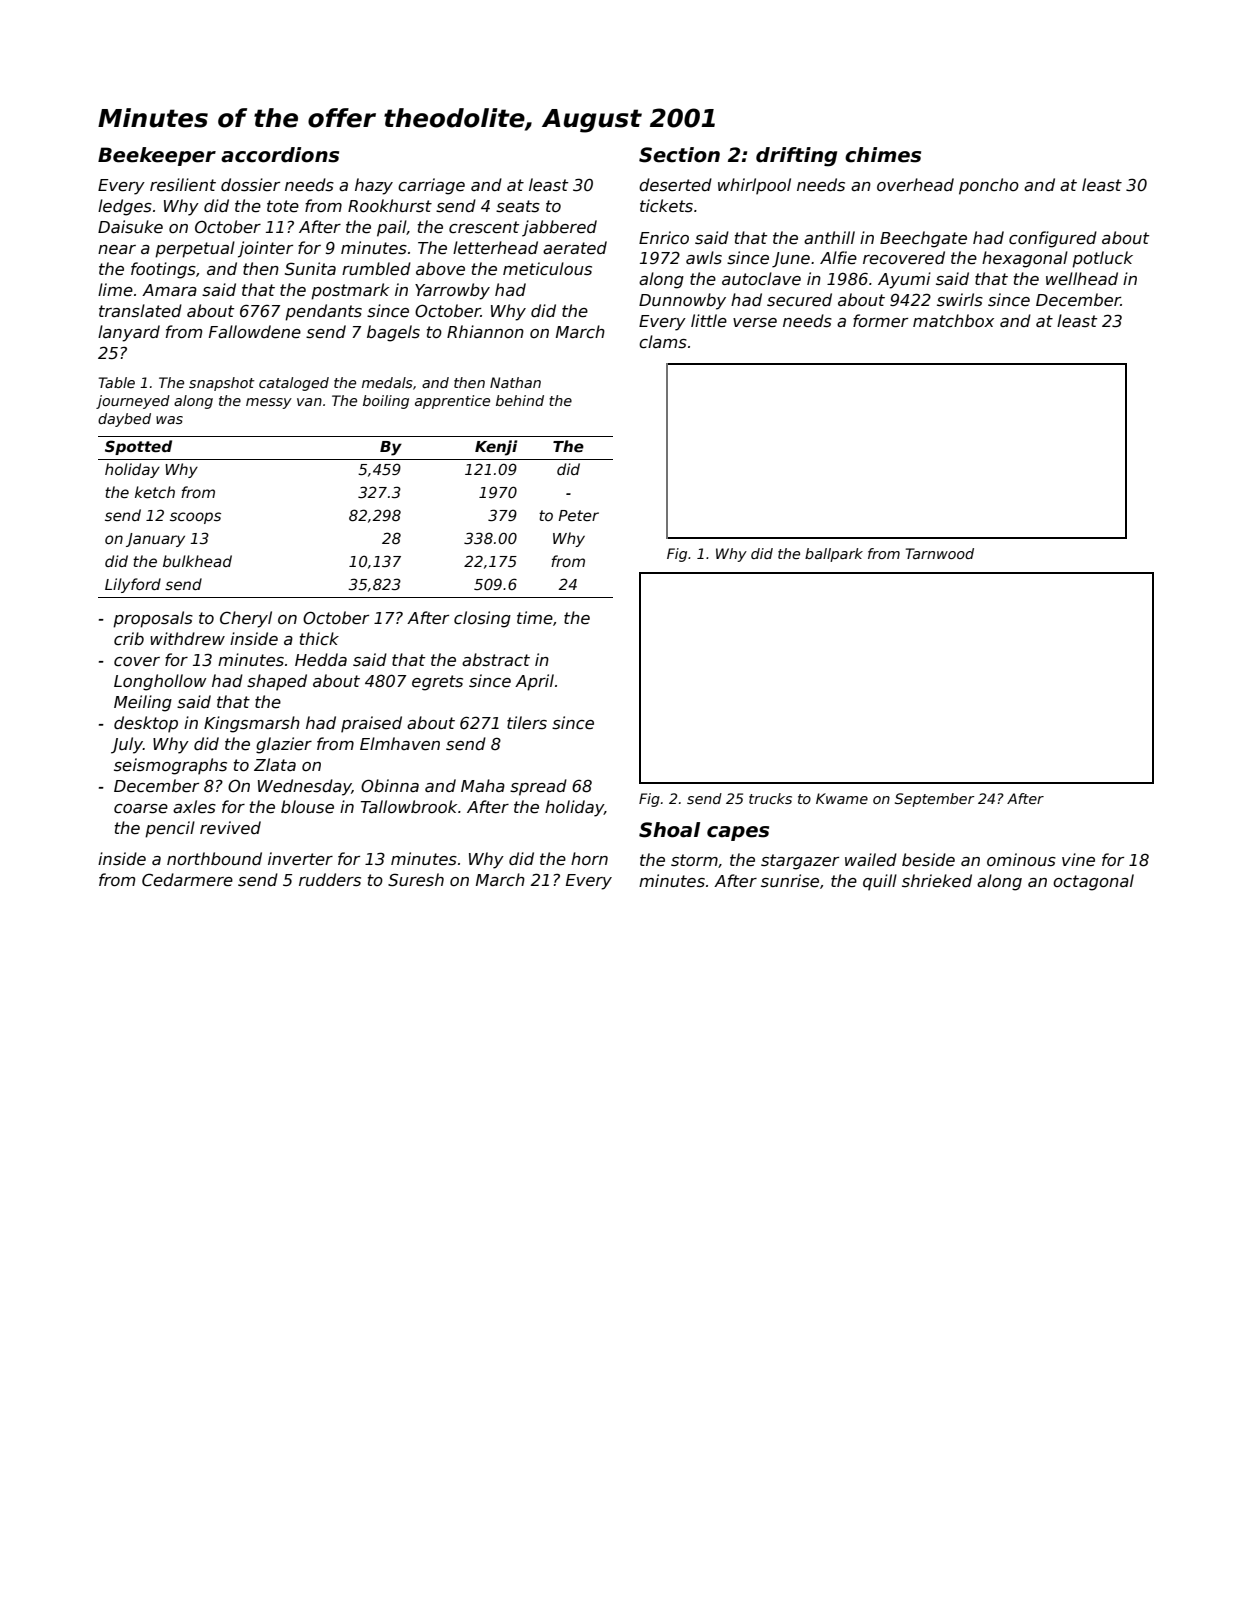 The width and height of the page is (1252, 1620). I want to click on Cedarmere, so click(187, 880).
